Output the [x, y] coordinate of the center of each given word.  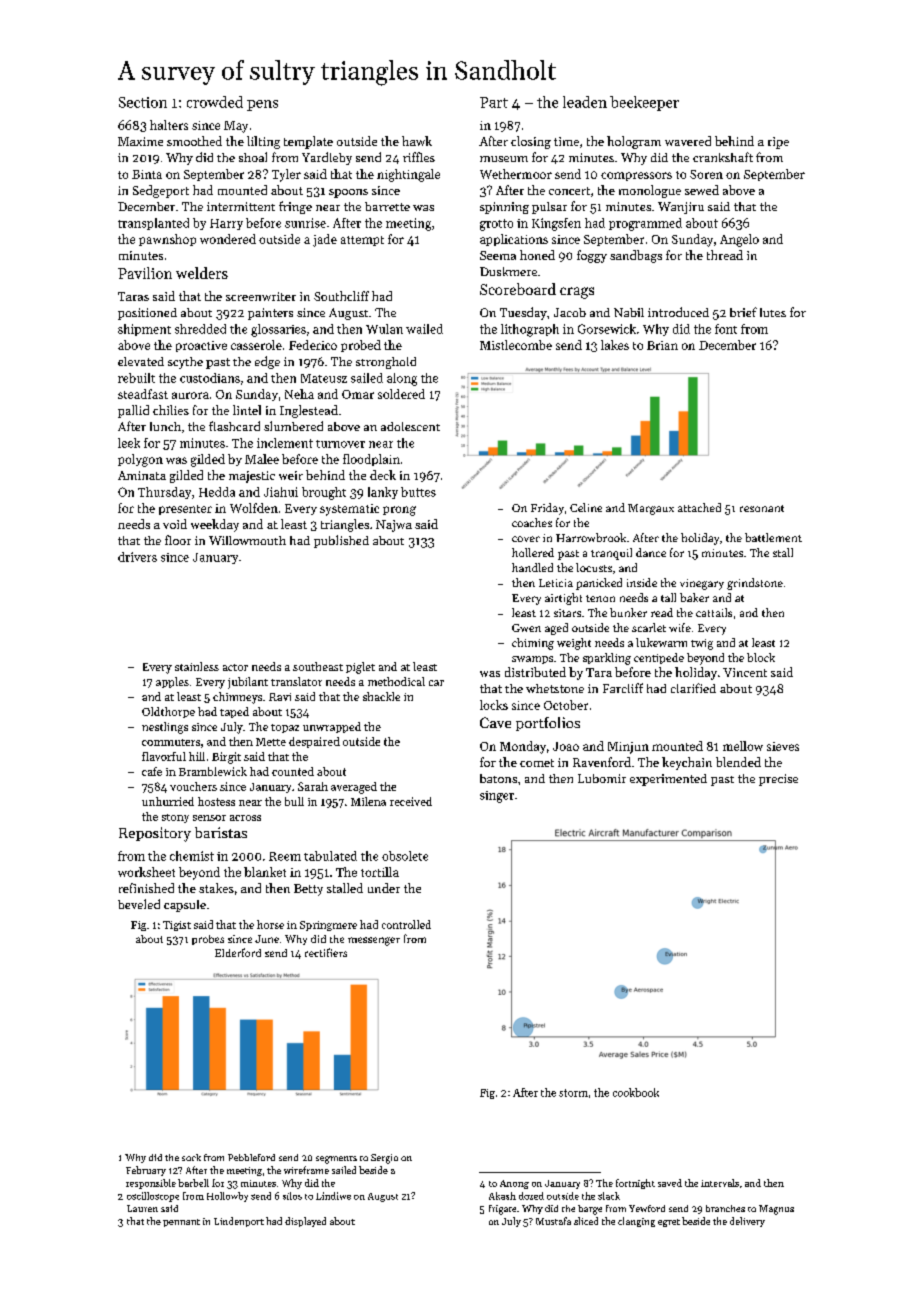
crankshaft [723, 157]
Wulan [384, 329]
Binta [147, 174]
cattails [714, 612]
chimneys [237, 698]
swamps [532, 660]
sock [191, 1157]
